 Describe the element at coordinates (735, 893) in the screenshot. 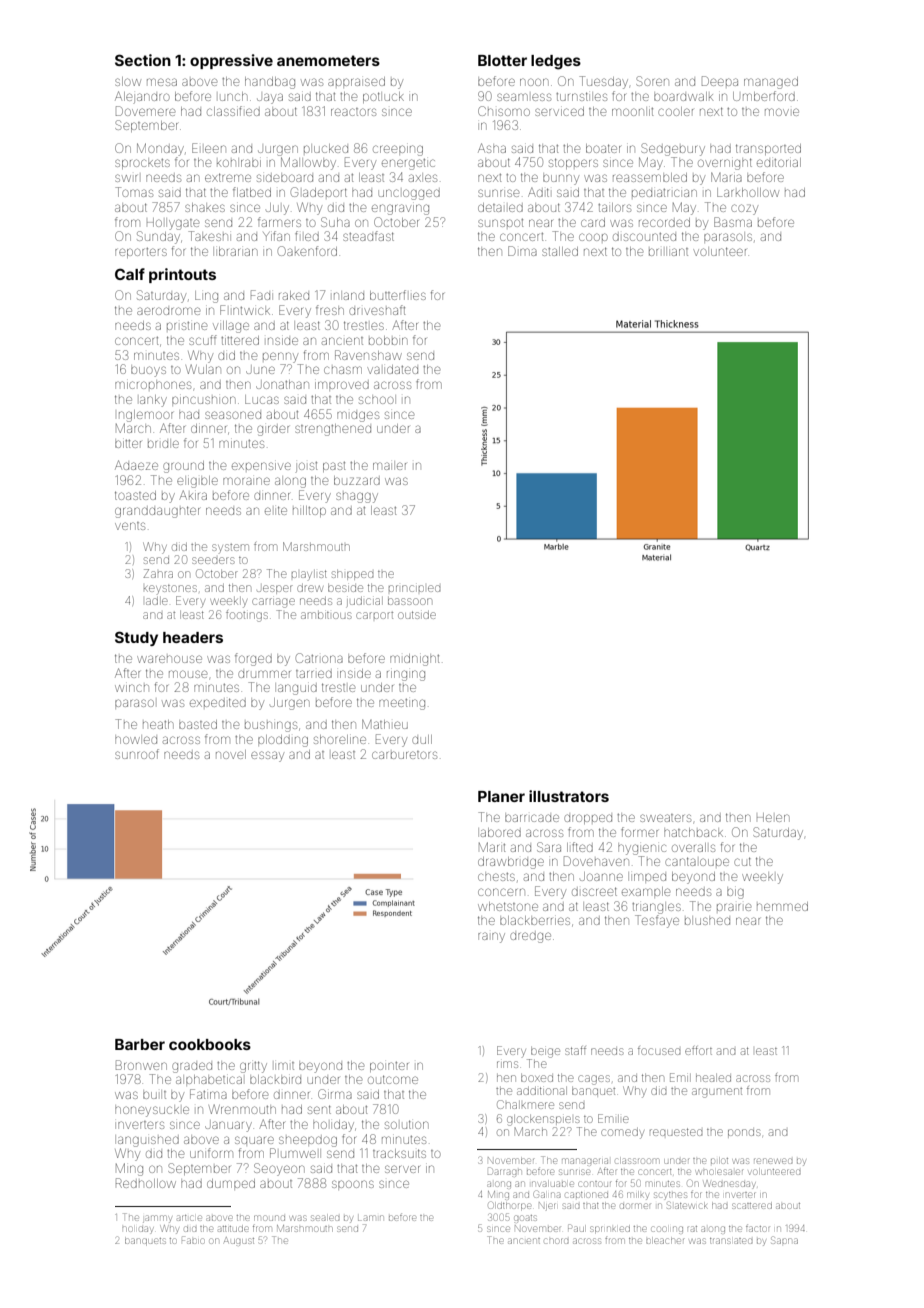

I see `big` at that location.
